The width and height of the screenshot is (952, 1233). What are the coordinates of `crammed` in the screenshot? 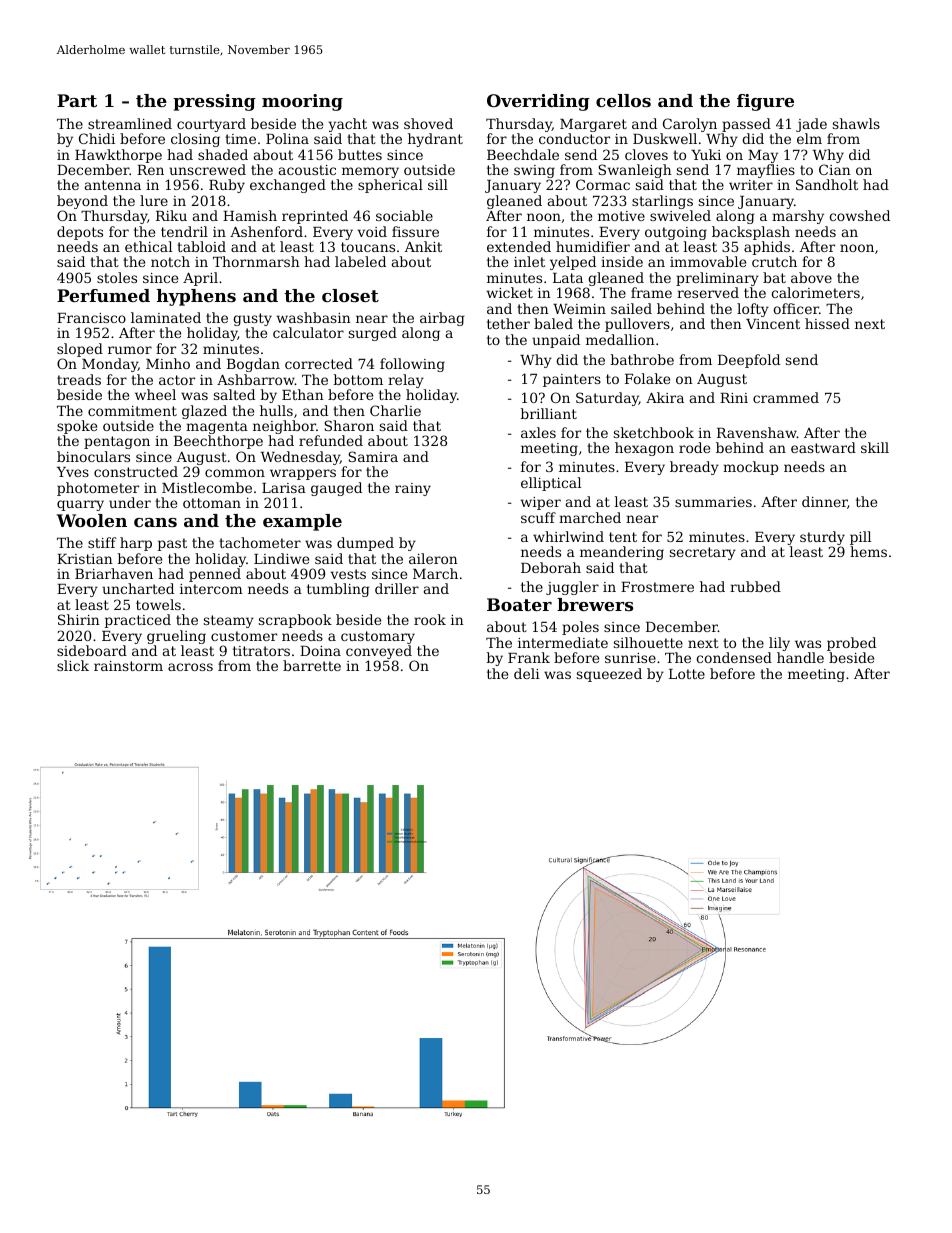 It's located at (786, 397).
